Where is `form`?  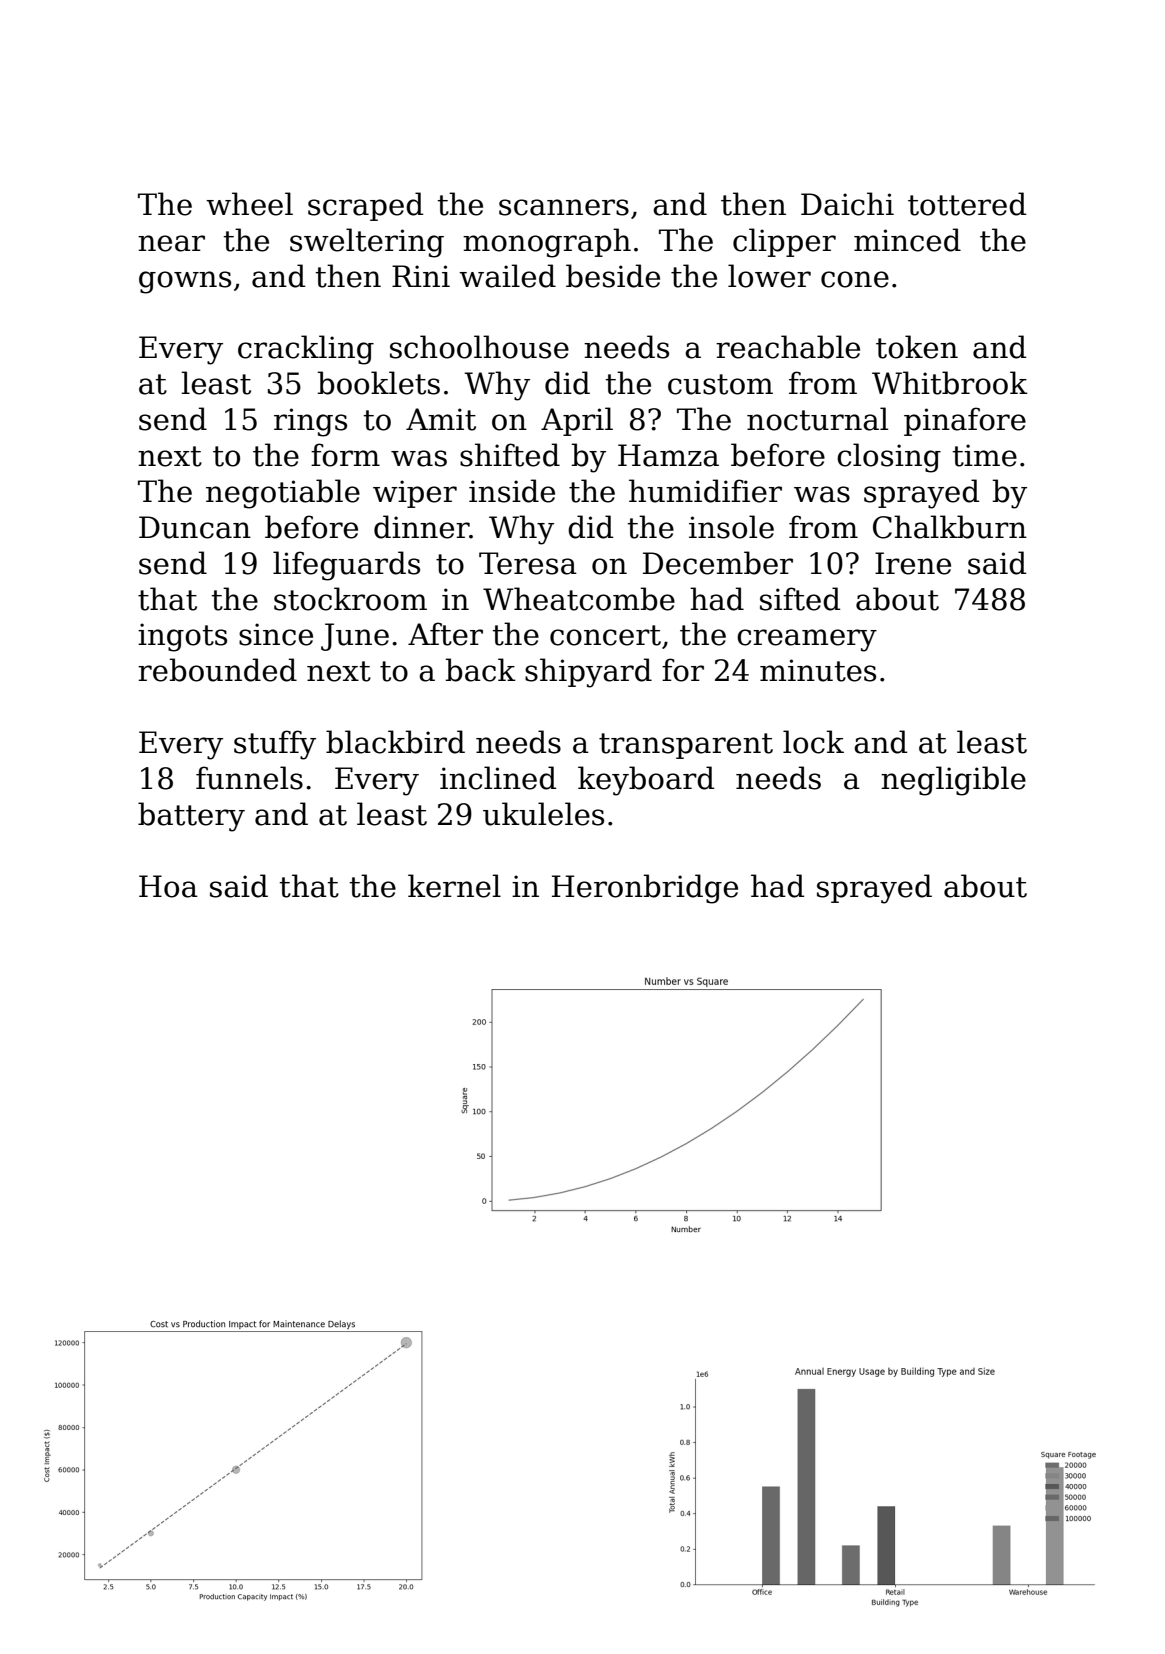 form is located at coordinates (345, 455).
